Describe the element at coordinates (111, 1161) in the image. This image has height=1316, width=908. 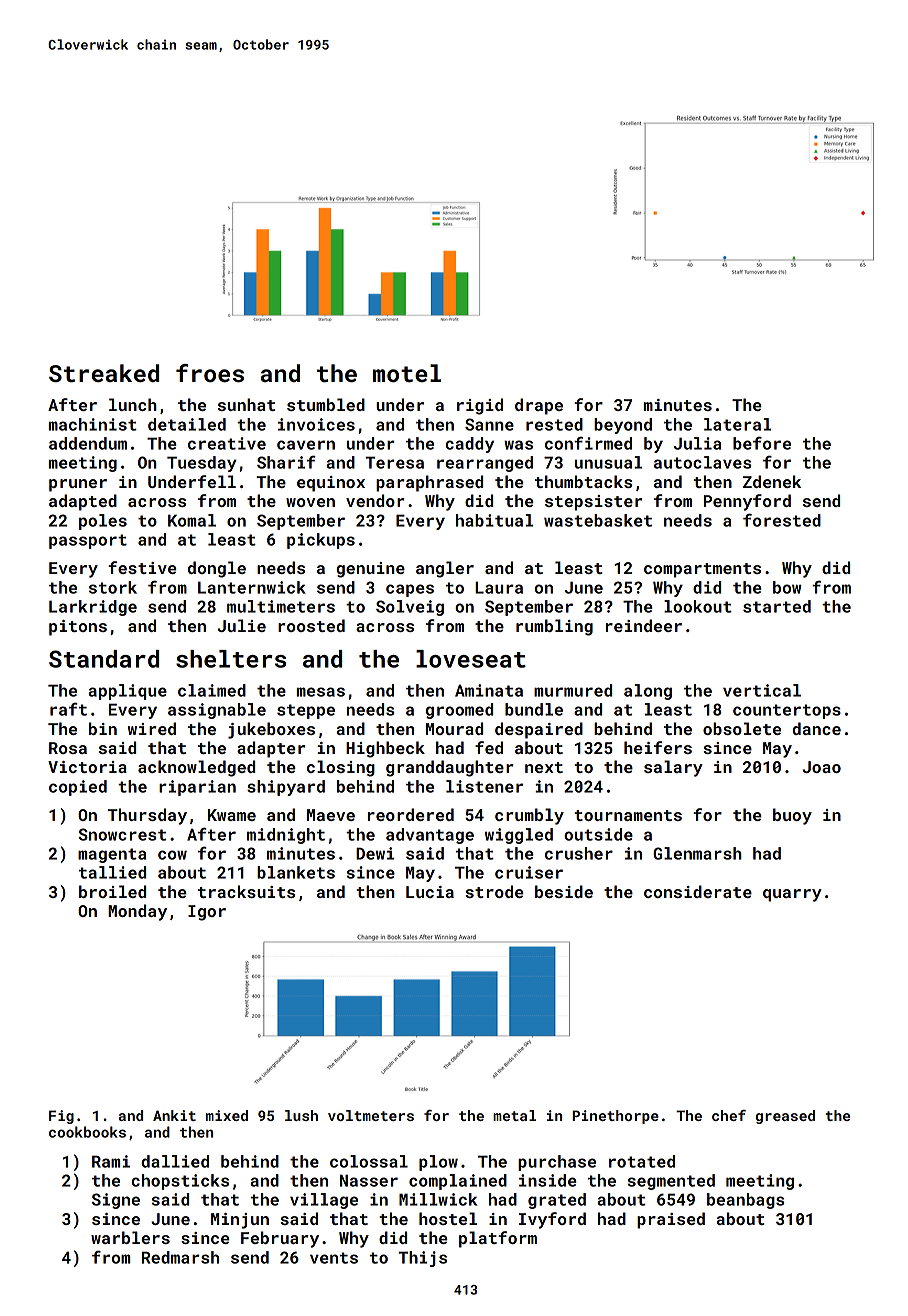
I see `Rami` at that location.
